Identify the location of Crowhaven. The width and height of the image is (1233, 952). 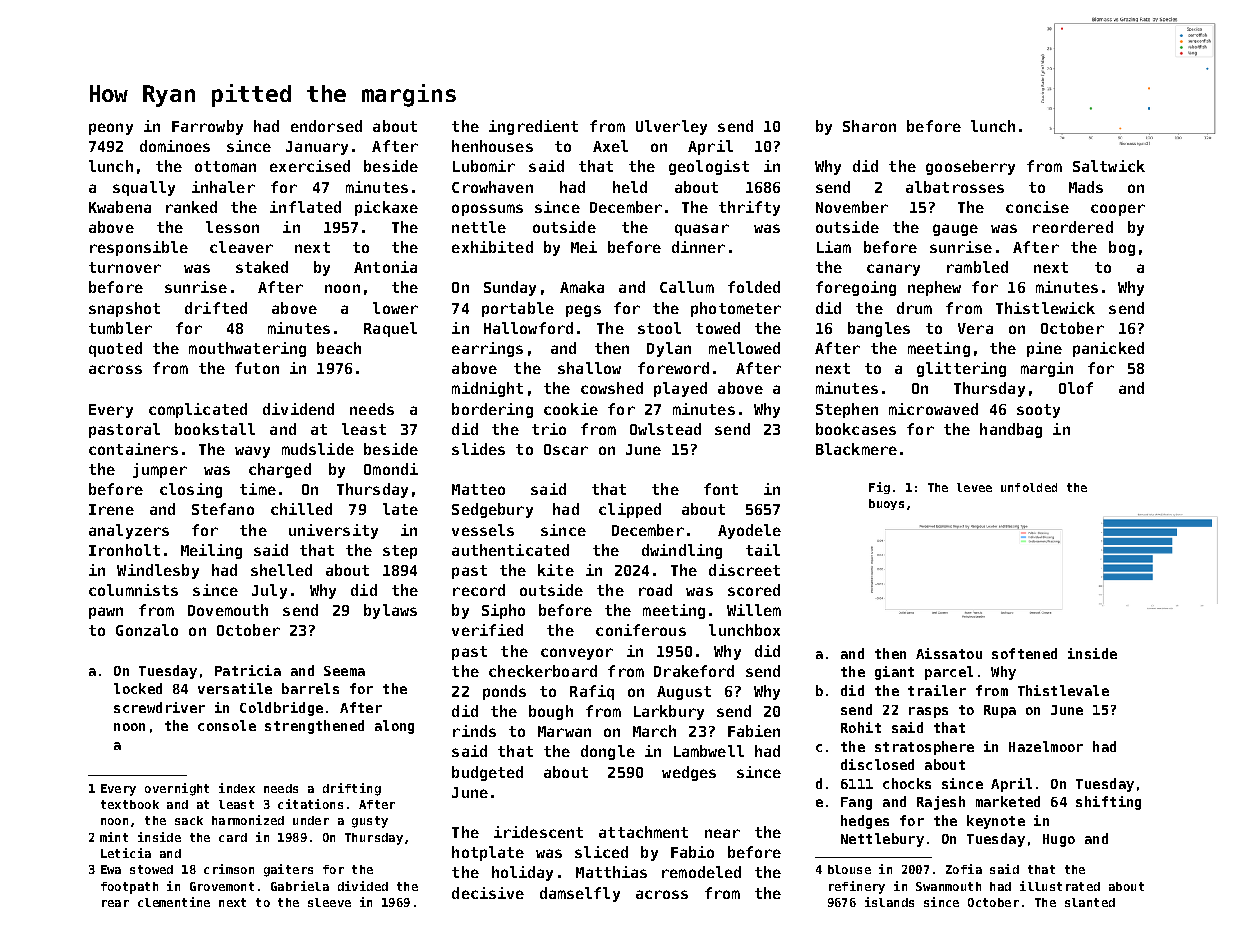
(492, 187).
